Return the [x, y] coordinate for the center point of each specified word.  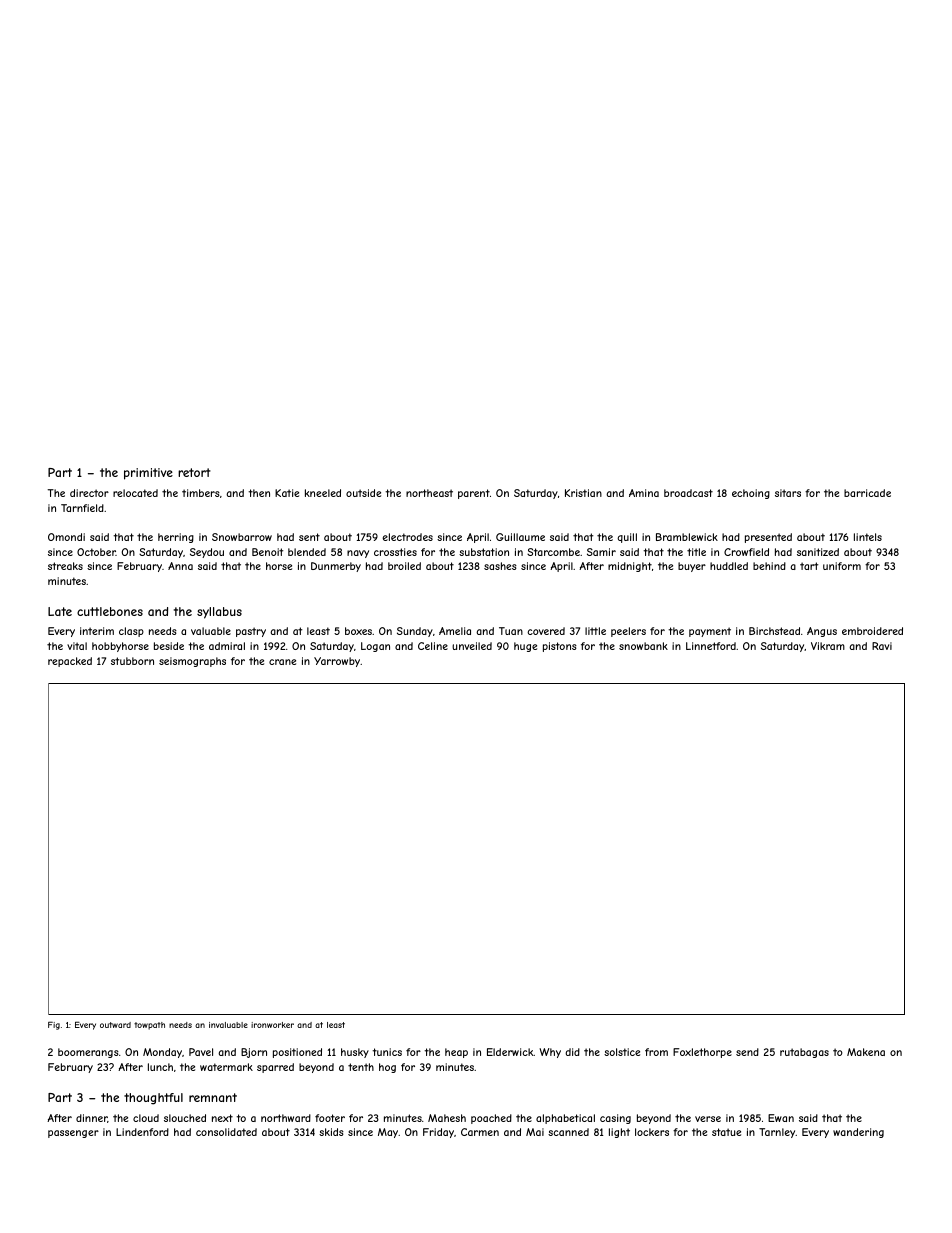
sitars [788, 493]
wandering [858, 1133]
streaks [65, 566]
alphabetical [565, 1119]
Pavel [201, 1052]
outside [363, 493]
